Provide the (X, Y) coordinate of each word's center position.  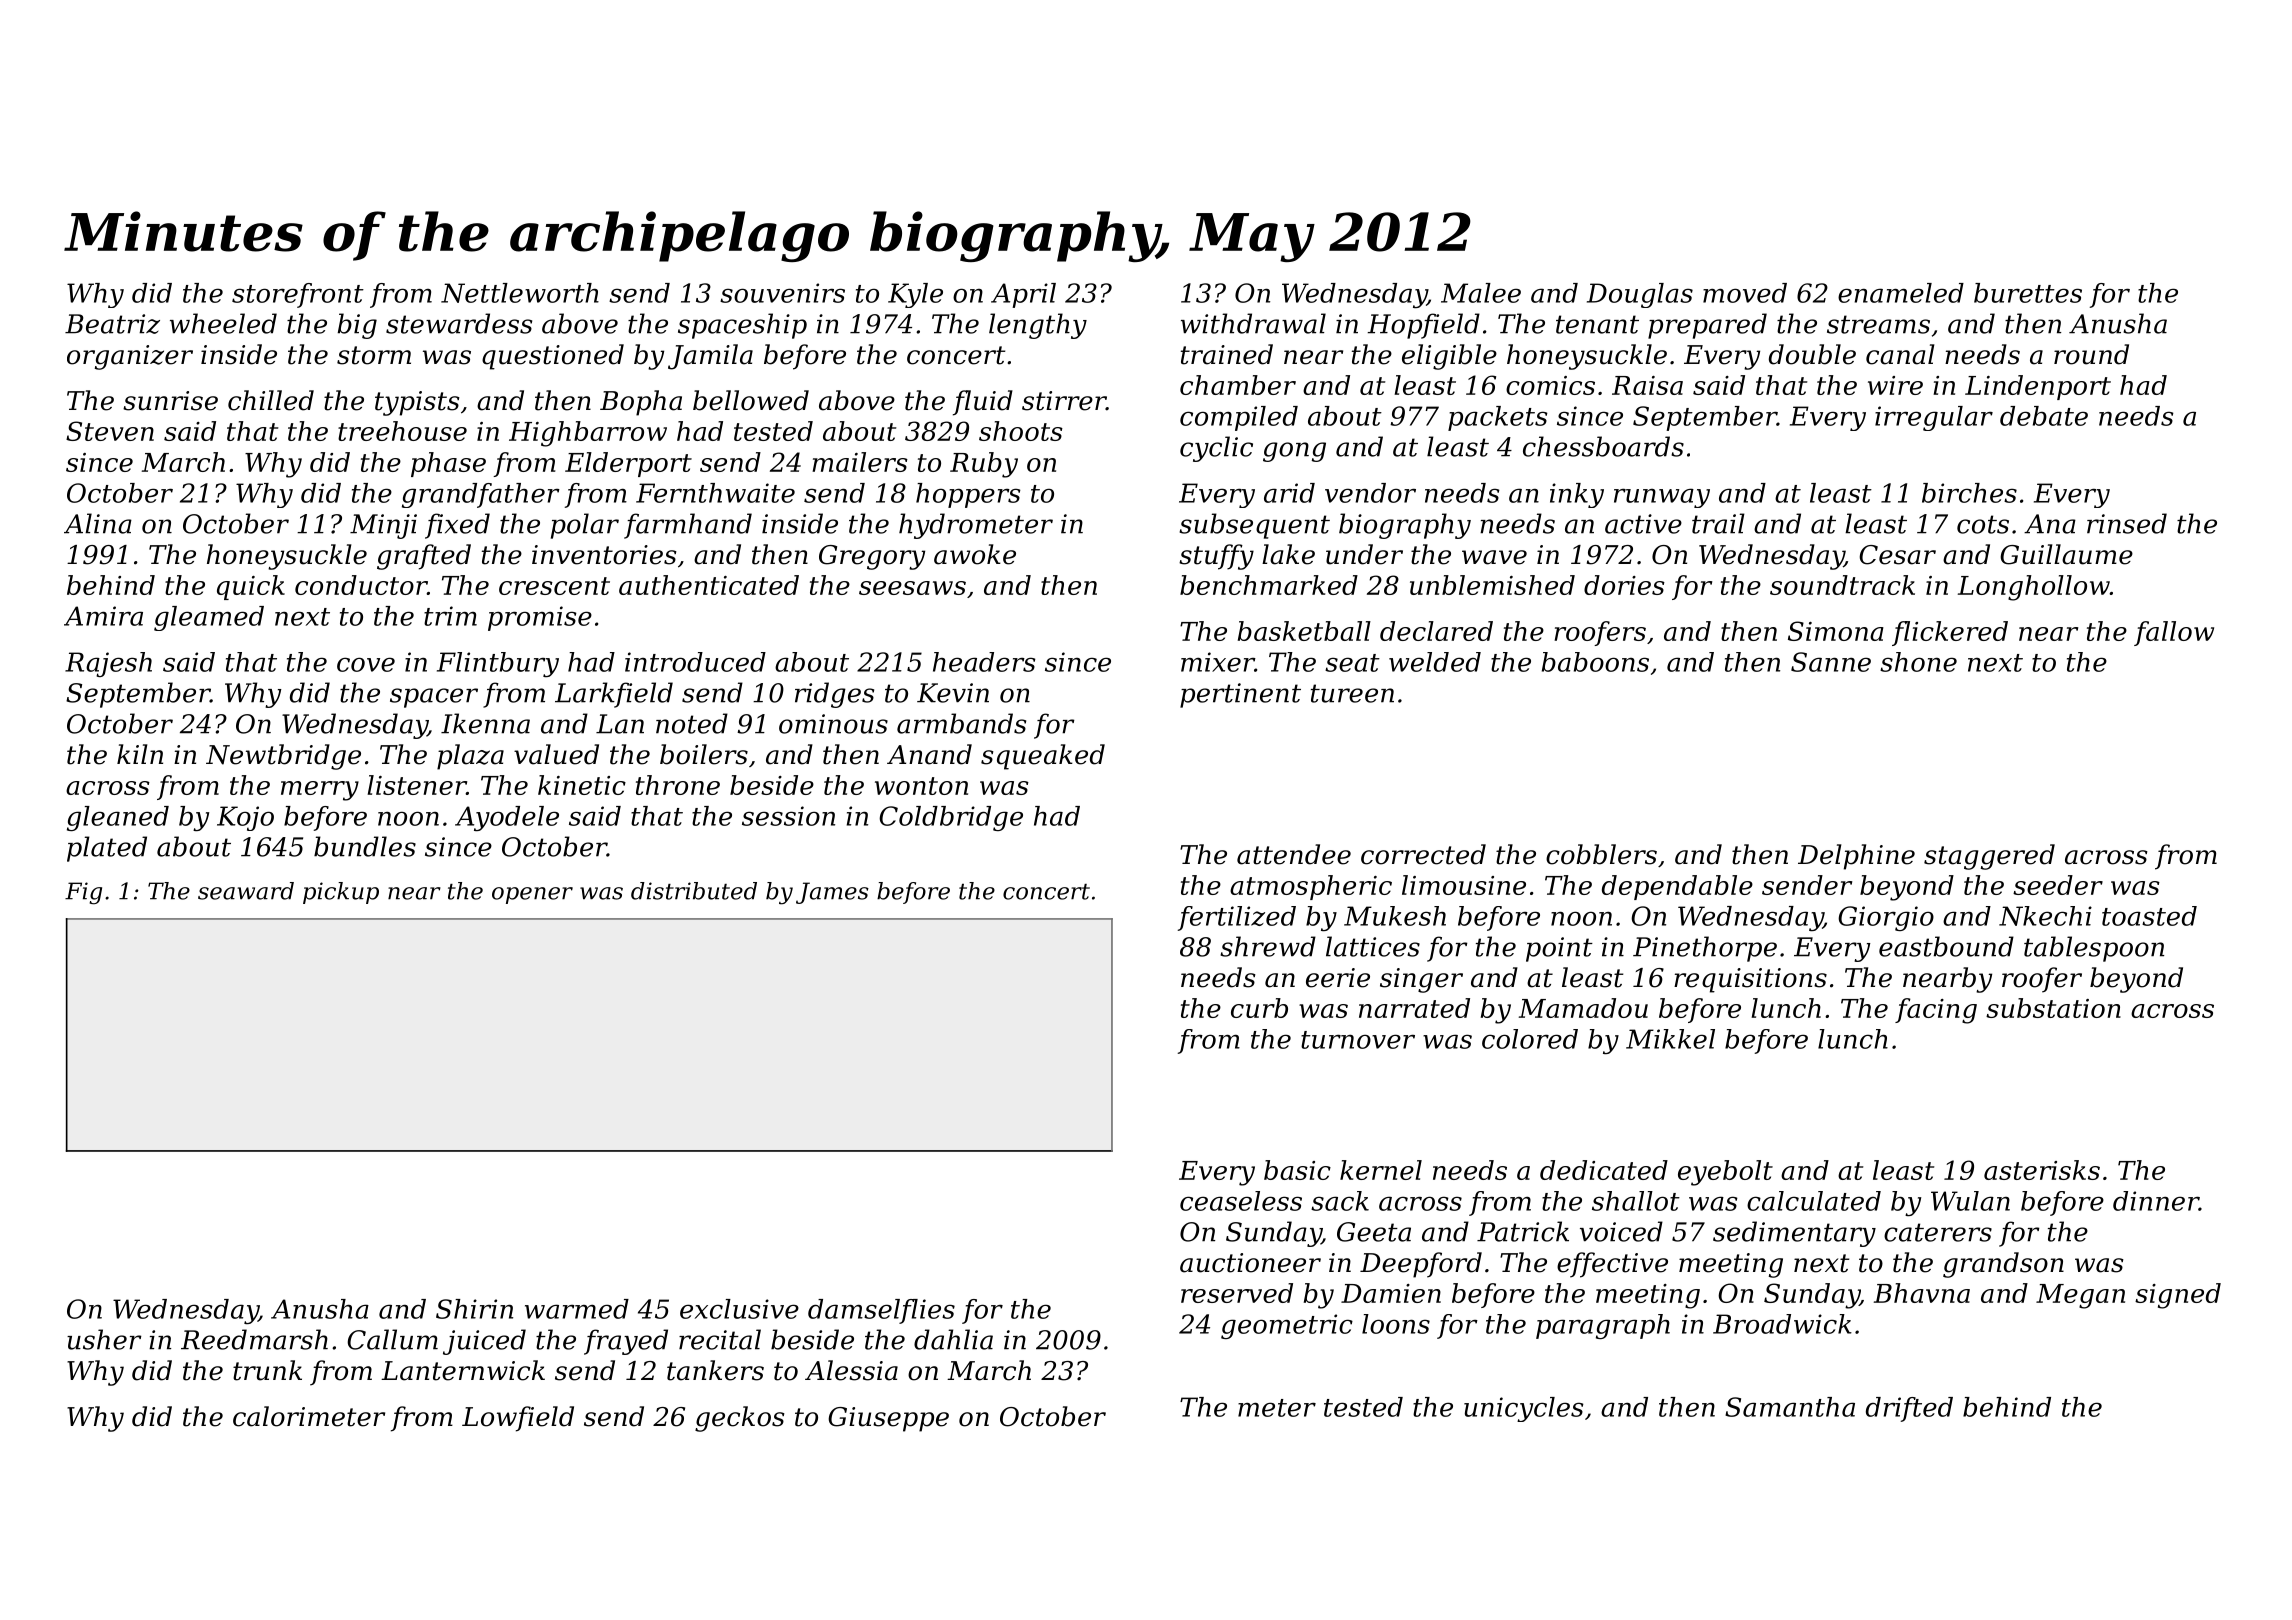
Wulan (1970, 1201)
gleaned (118, 818)
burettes (2028, 293)
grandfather (481, 495)
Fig (83, 893)
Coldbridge (951, 818)
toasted (2149, 916)
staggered (1989, 857)
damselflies (881, 1311)
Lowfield (518, 1419)
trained (1227, 354)
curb (1259, 1008)
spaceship (742, 326)
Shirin (474, 1309)
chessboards (1603, 446)
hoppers (968, 495)
